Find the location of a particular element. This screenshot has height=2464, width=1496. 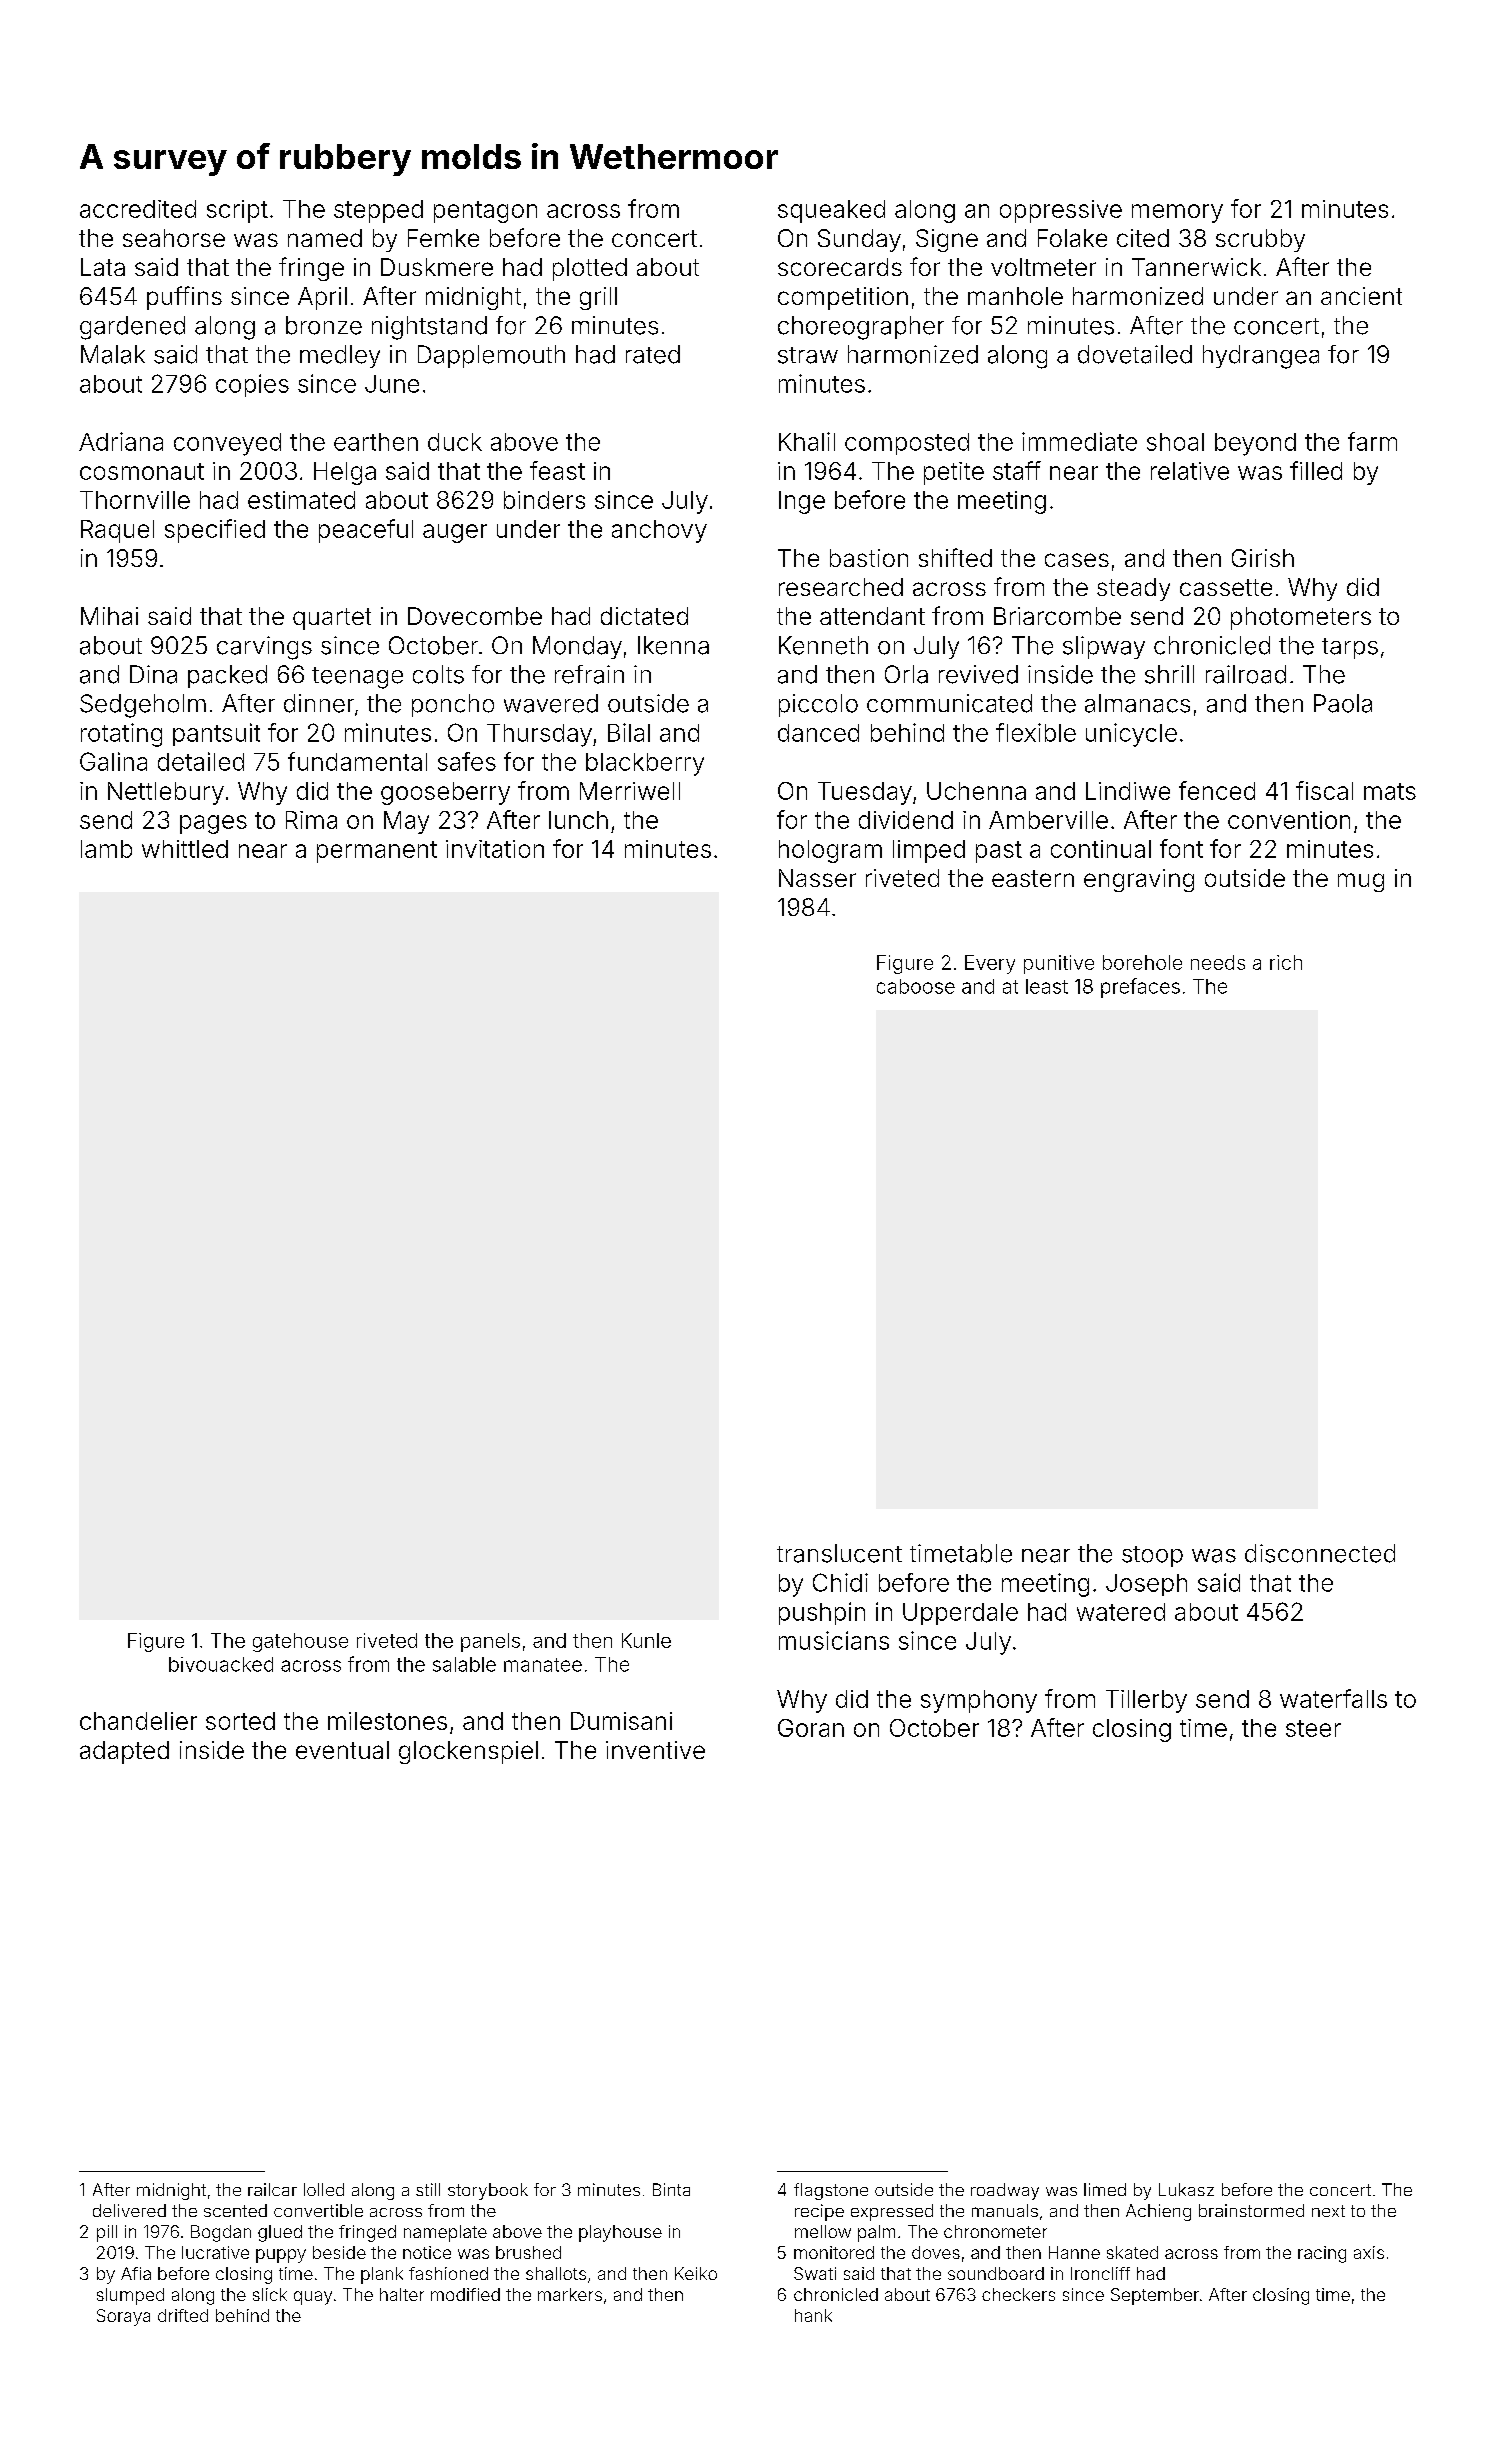

disconnected is located at coordinates (1320, 1553).
